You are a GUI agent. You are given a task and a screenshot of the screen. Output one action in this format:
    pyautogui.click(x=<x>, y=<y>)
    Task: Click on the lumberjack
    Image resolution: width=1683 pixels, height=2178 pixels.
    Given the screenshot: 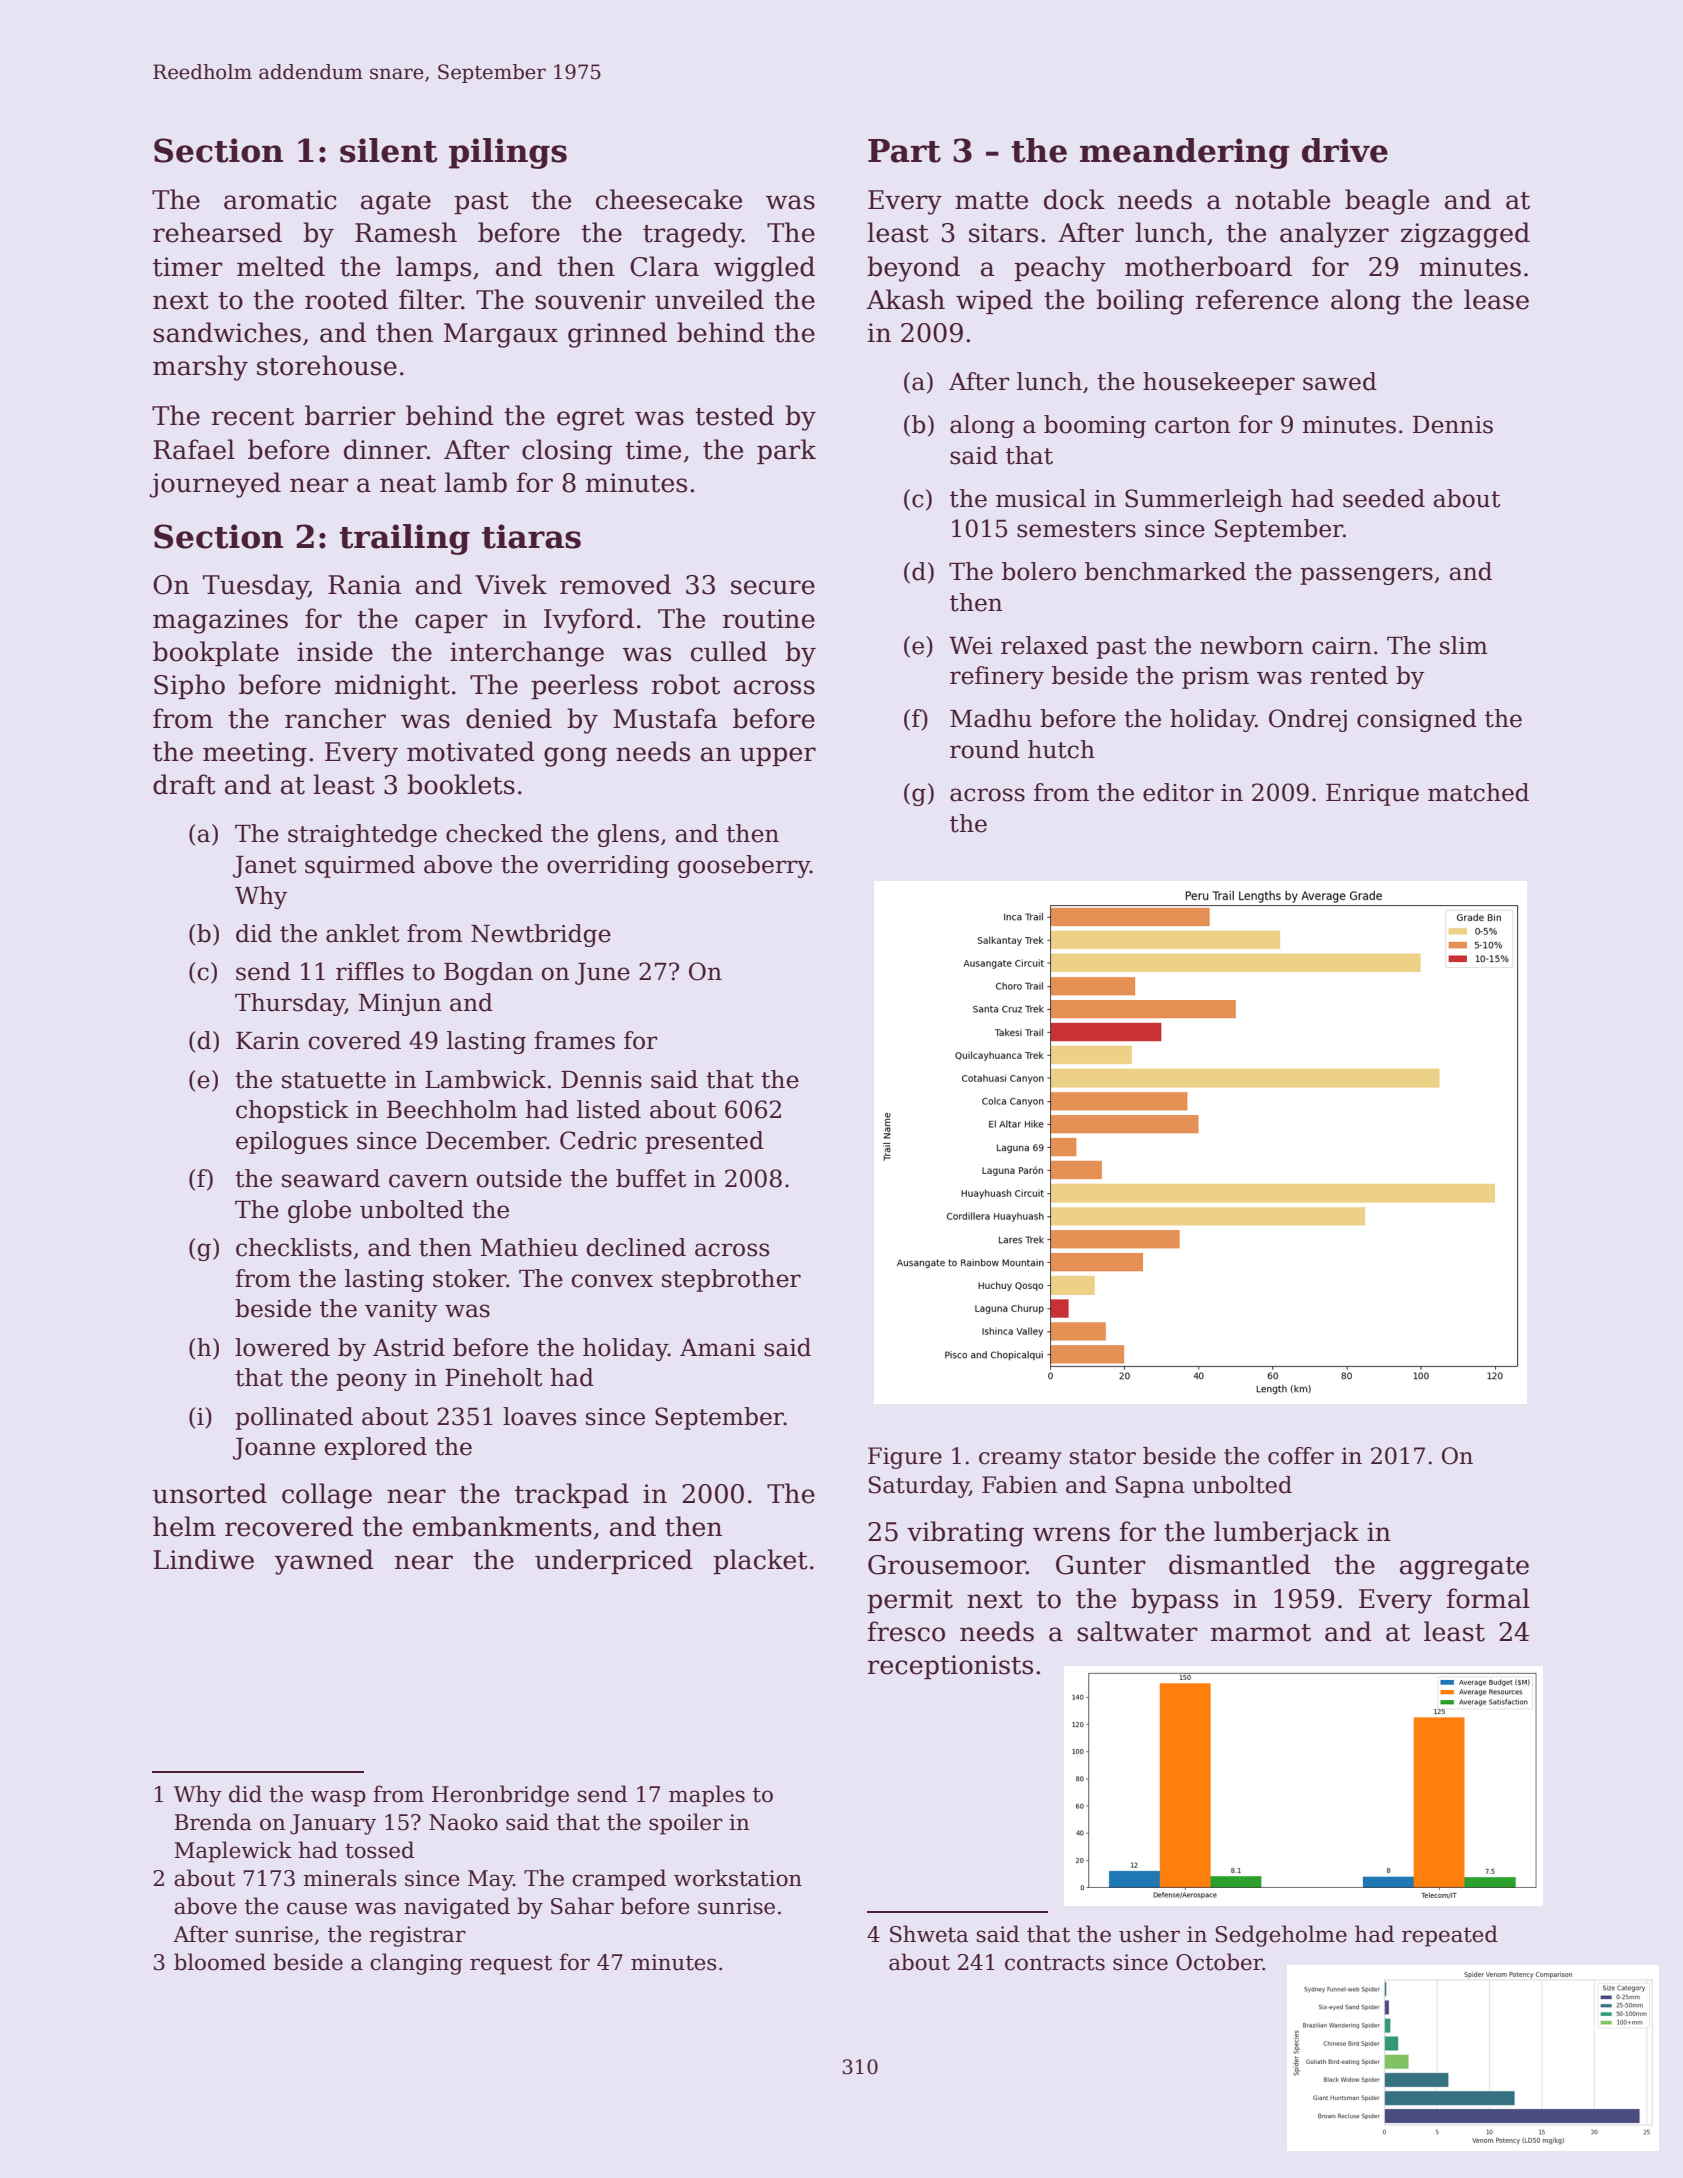 What is the action you would take?
    pyautogui.click(x=1286, y=1534)
